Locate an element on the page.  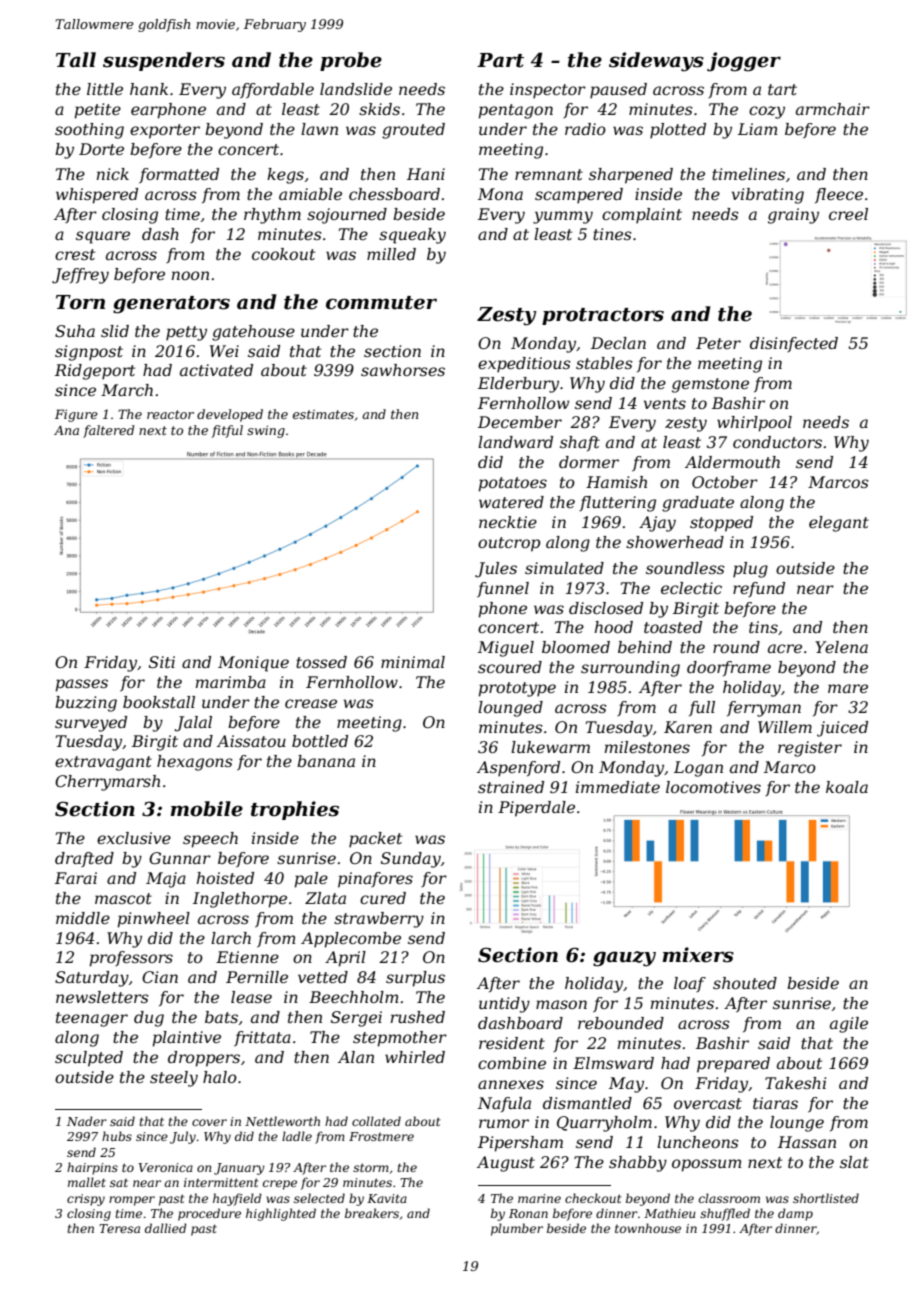
Aspenford is located at coordinates (518, 769).
